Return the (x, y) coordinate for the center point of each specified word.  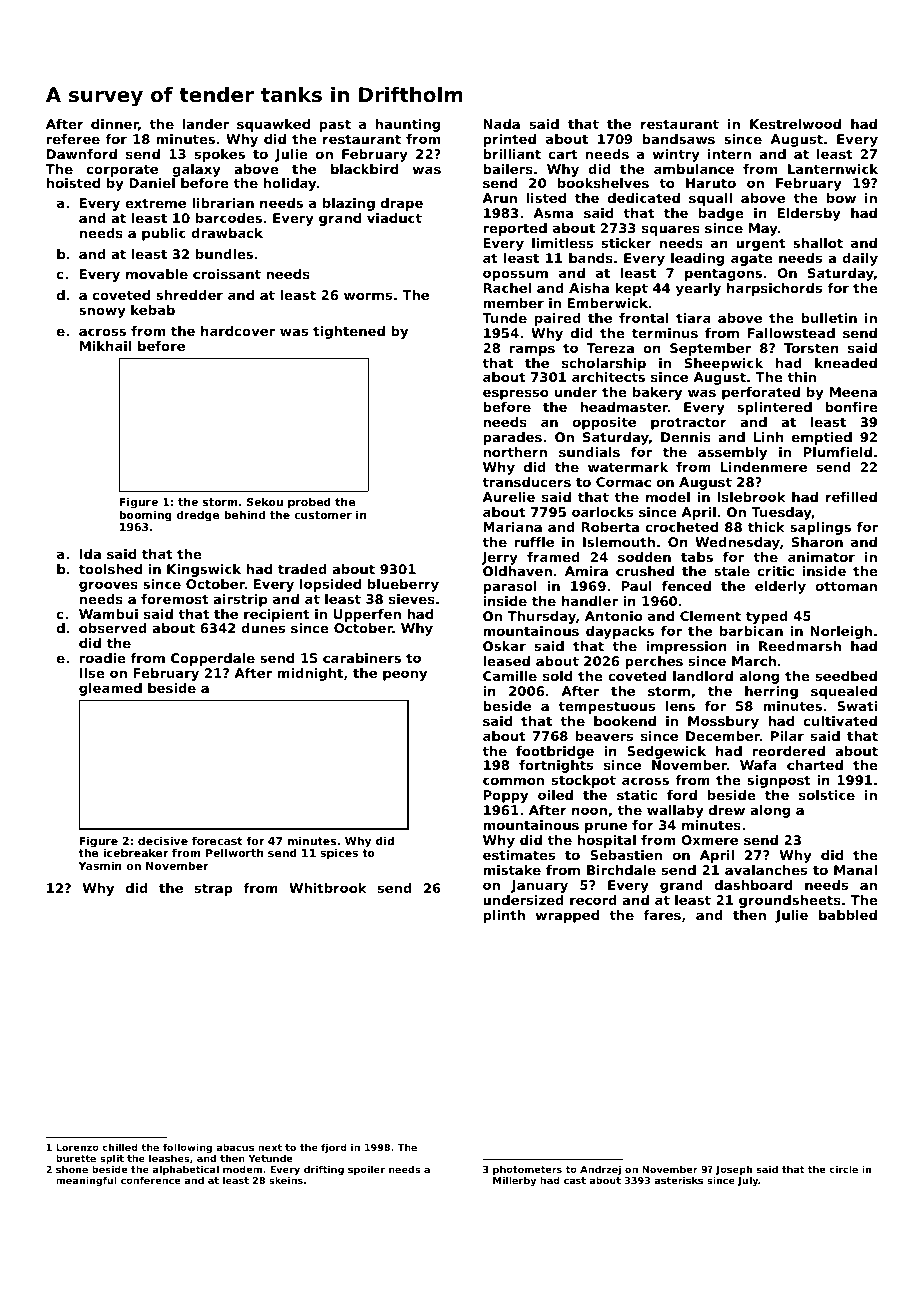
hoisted (73, 183)
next (270, 1147)
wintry (676, 155)
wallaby (675, 811)
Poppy (505, 796)
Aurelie (508, 497)
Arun (499, 198)
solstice (827, 795)
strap (214, 889)
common (513, 781)
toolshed (110, 569)
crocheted (681, 527)
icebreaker (136, 852)
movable (157, 274)
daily (860, 259)
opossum (515, 275)
